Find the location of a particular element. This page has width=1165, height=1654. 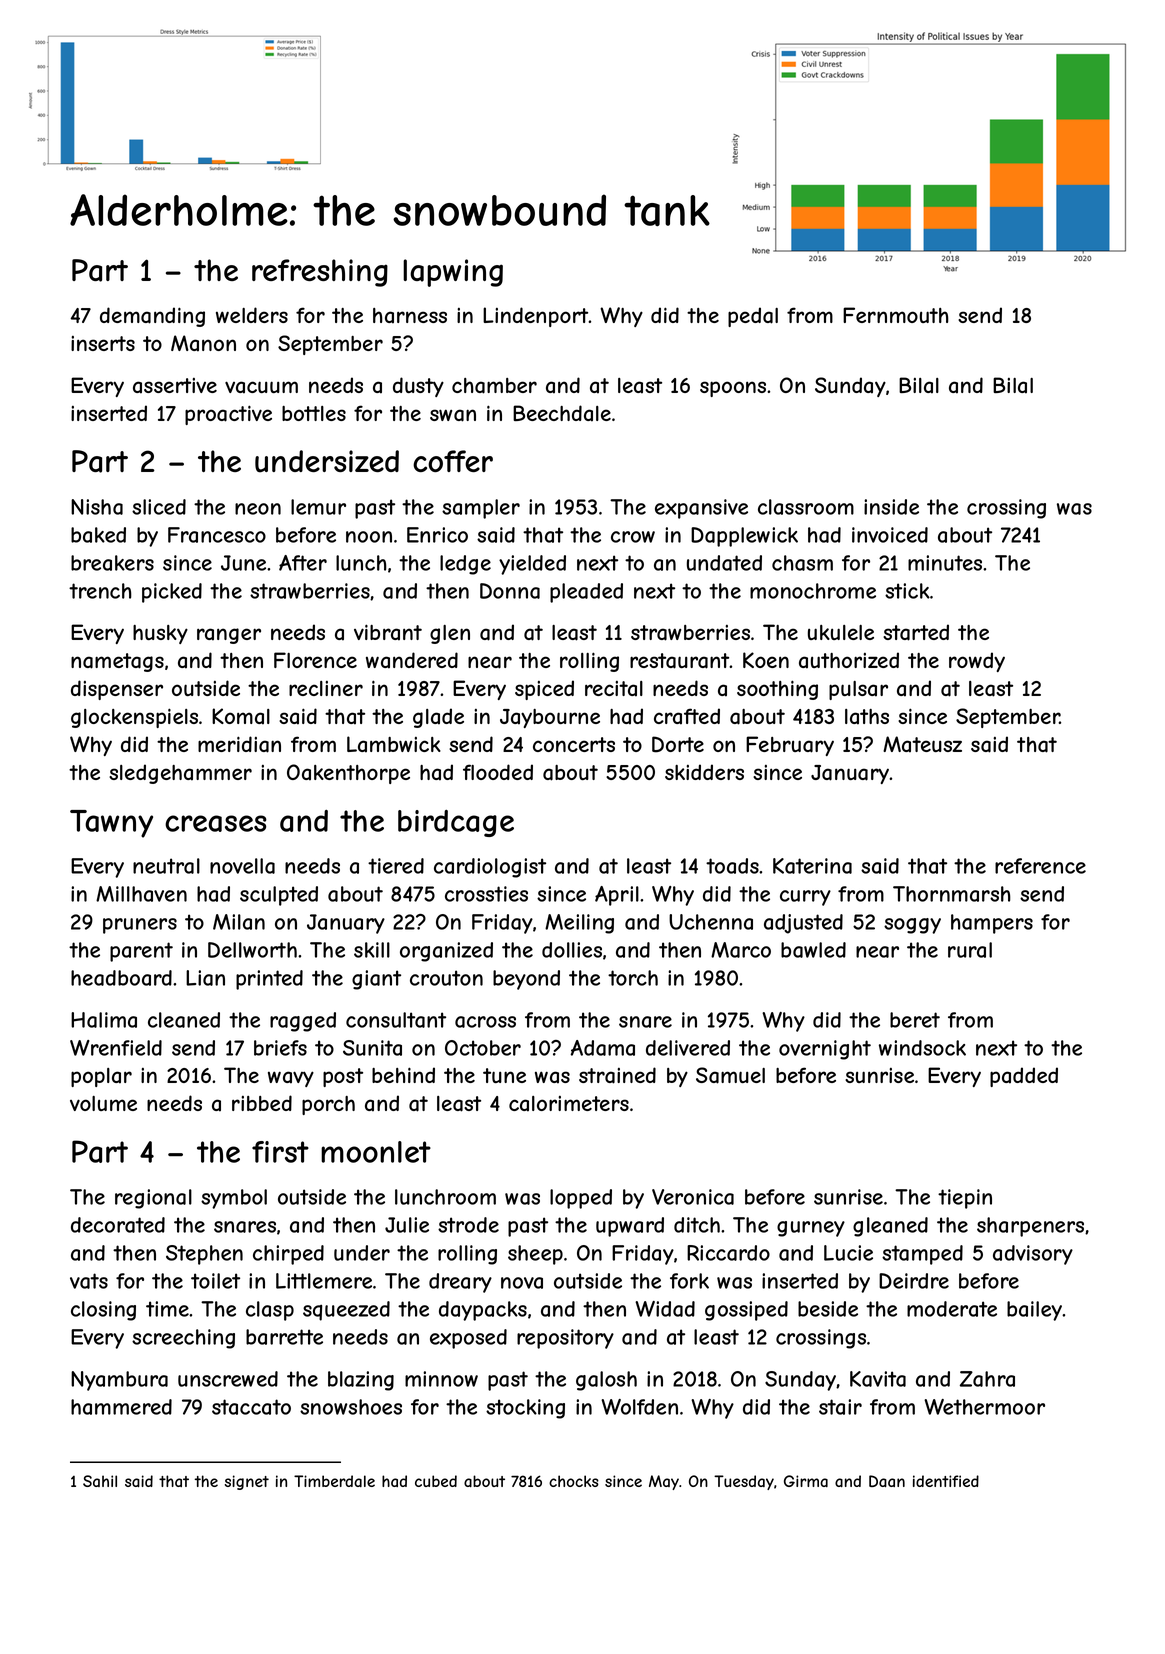

Sahil is located at coordinates (100, 1481).
